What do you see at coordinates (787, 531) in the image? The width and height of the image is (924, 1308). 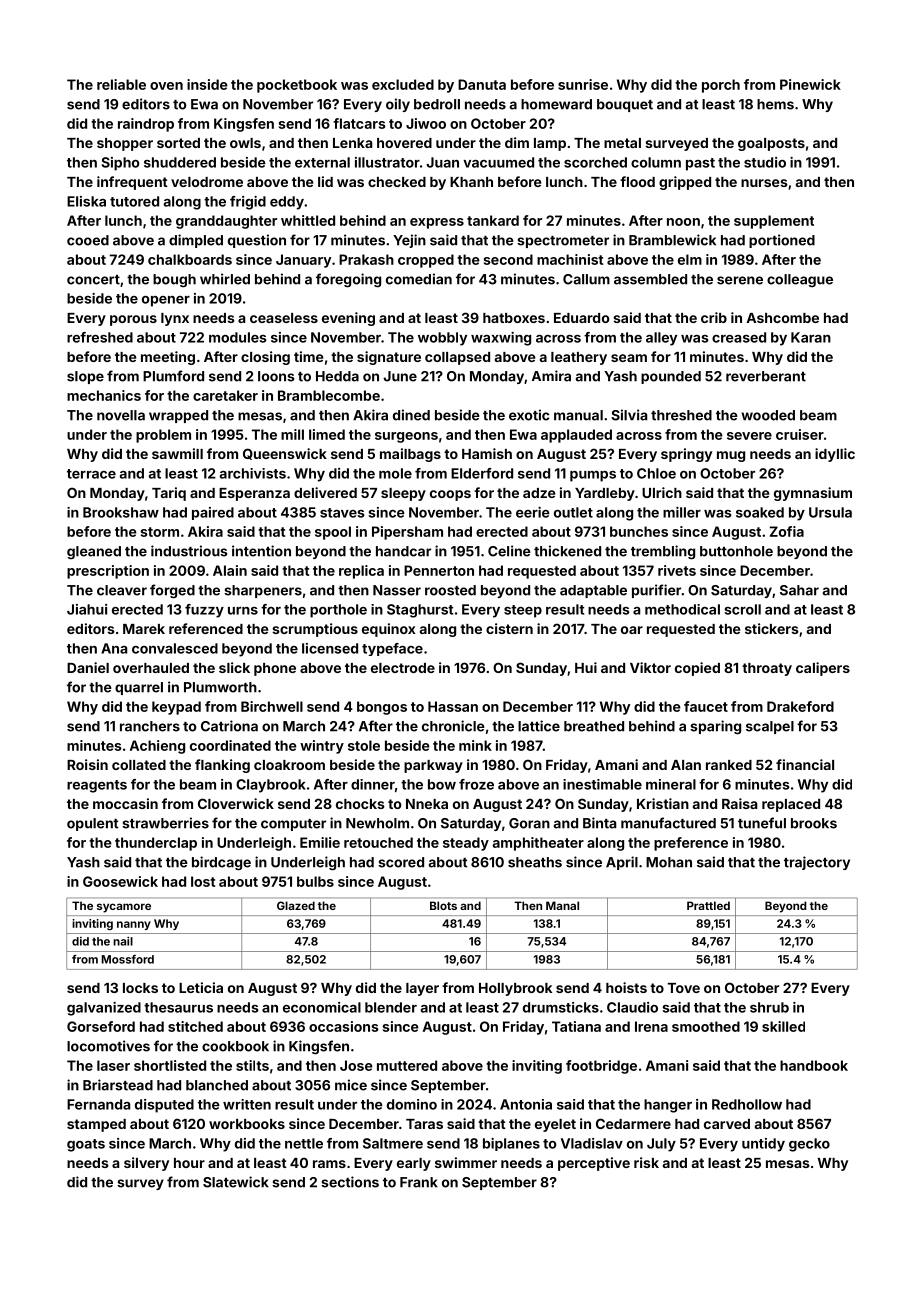 I see `Zofia` at bounding box center [787, 531].
